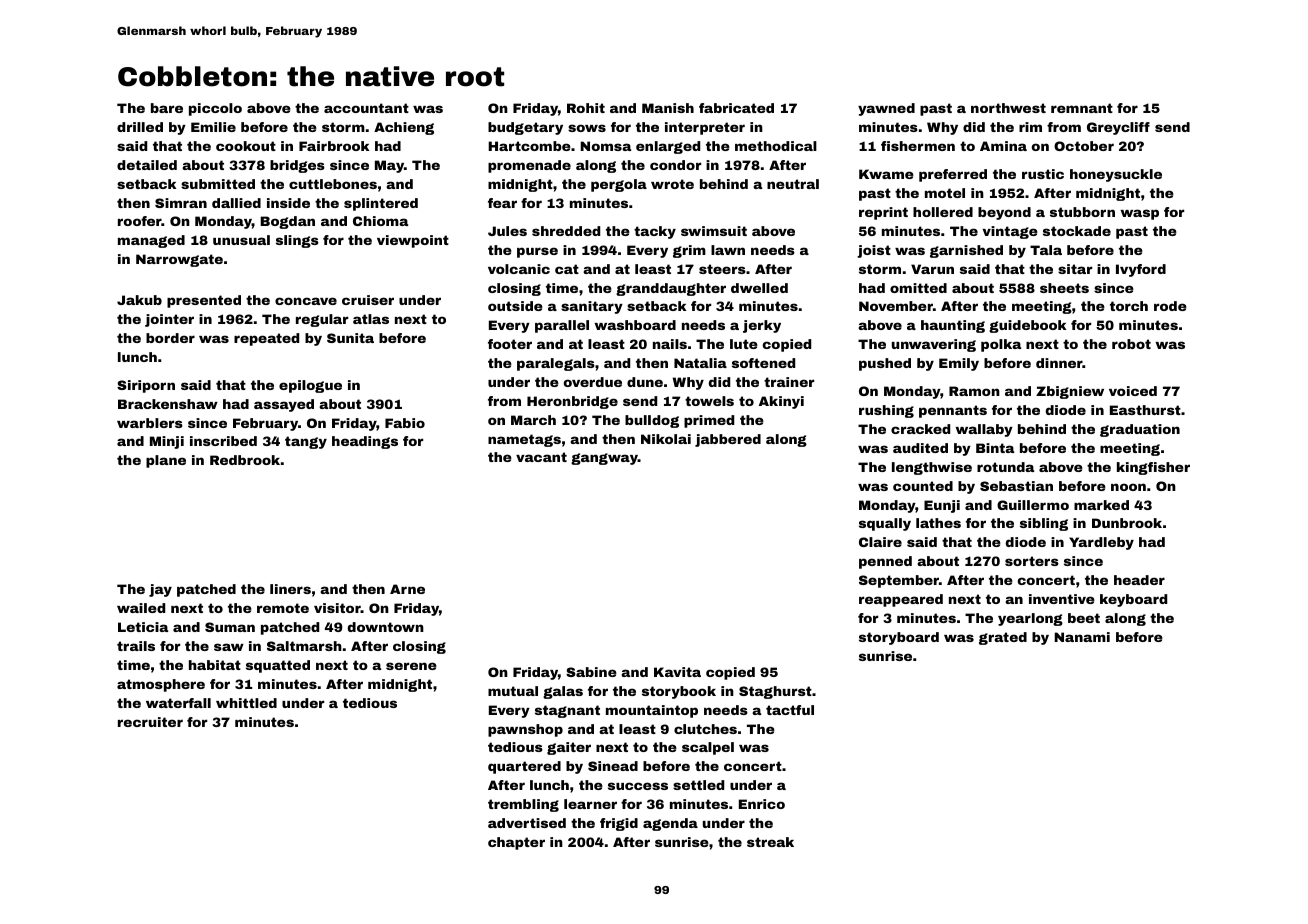 The image size is (1308, 924). What do you see at coordinates (150, 722) in the image?
I see `recruiter` at bounding box center [150, 722].
